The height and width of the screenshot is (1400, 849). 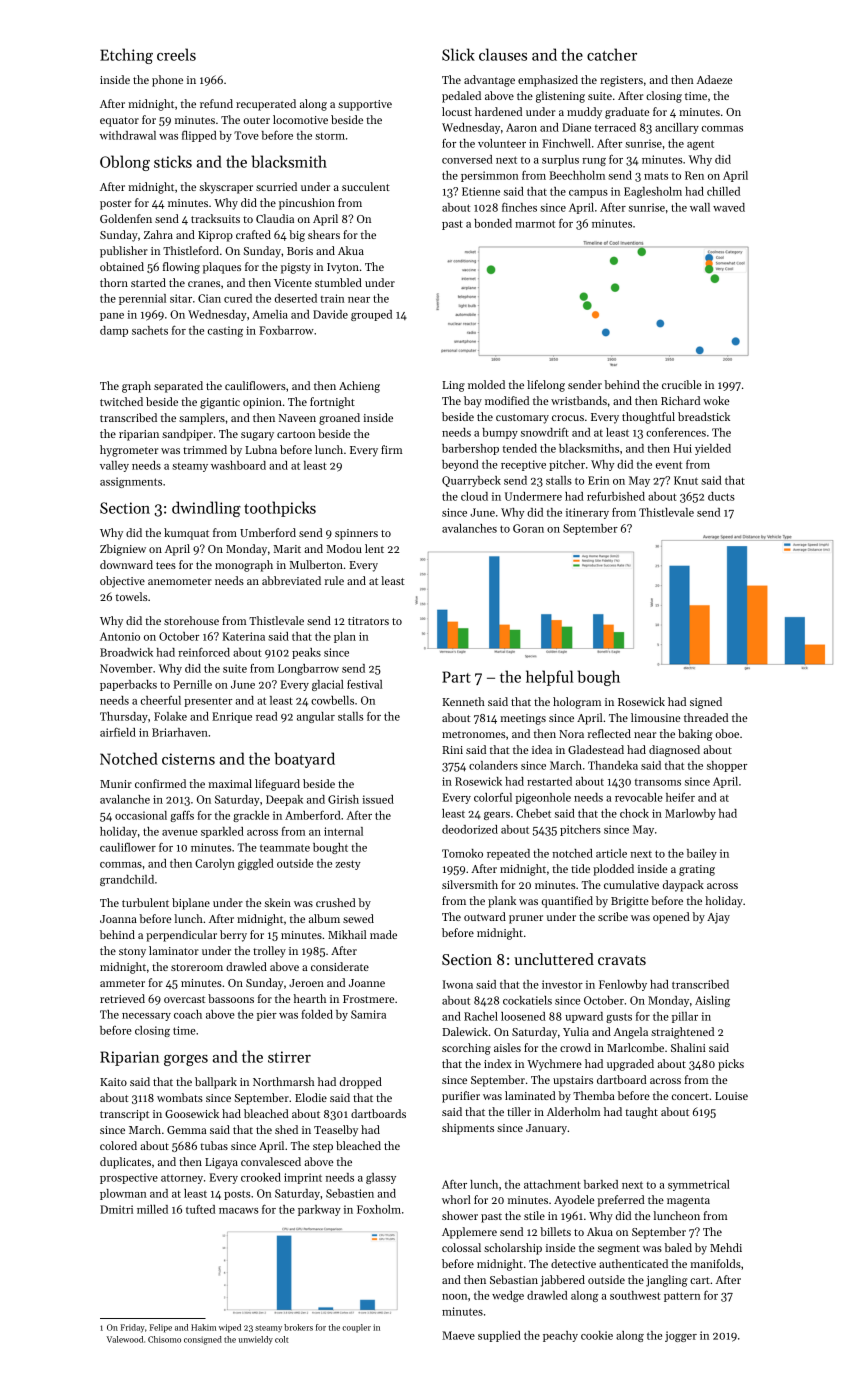 I want to click on Folake, so click(x=170, y=716).
